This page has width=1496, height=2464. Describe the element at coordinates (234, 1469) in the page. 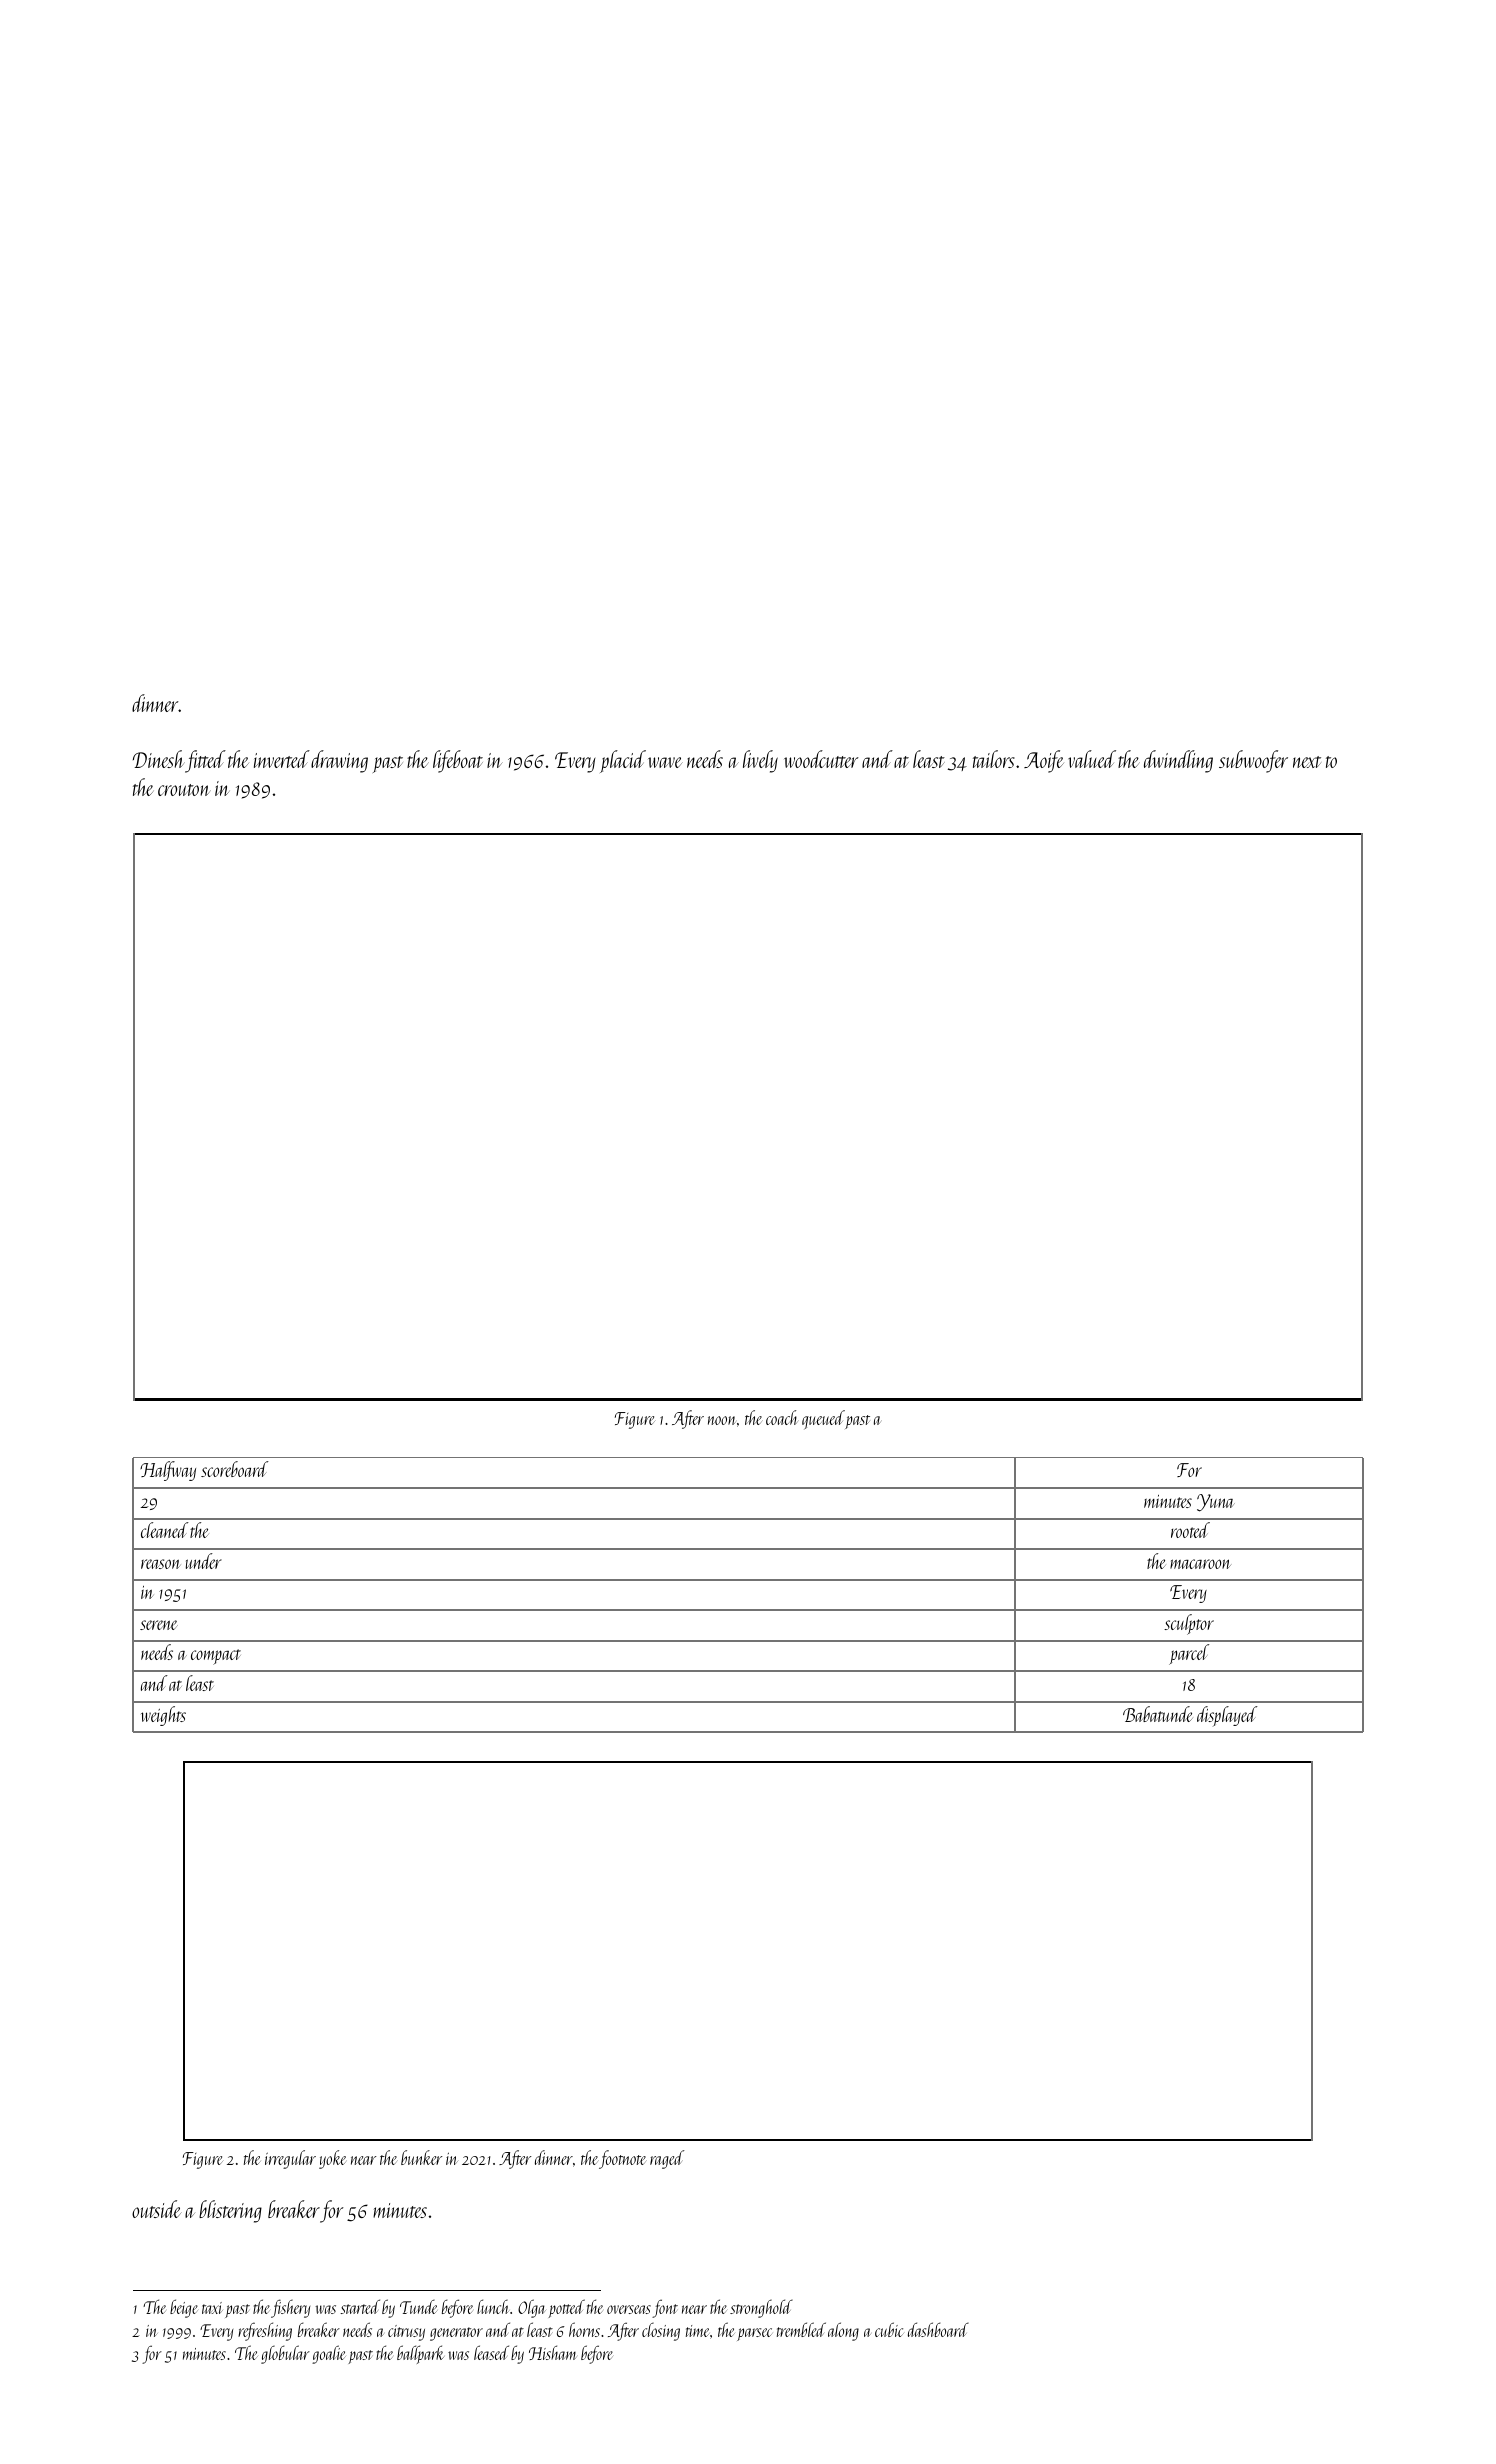

I see `scoreboard` at that location.
